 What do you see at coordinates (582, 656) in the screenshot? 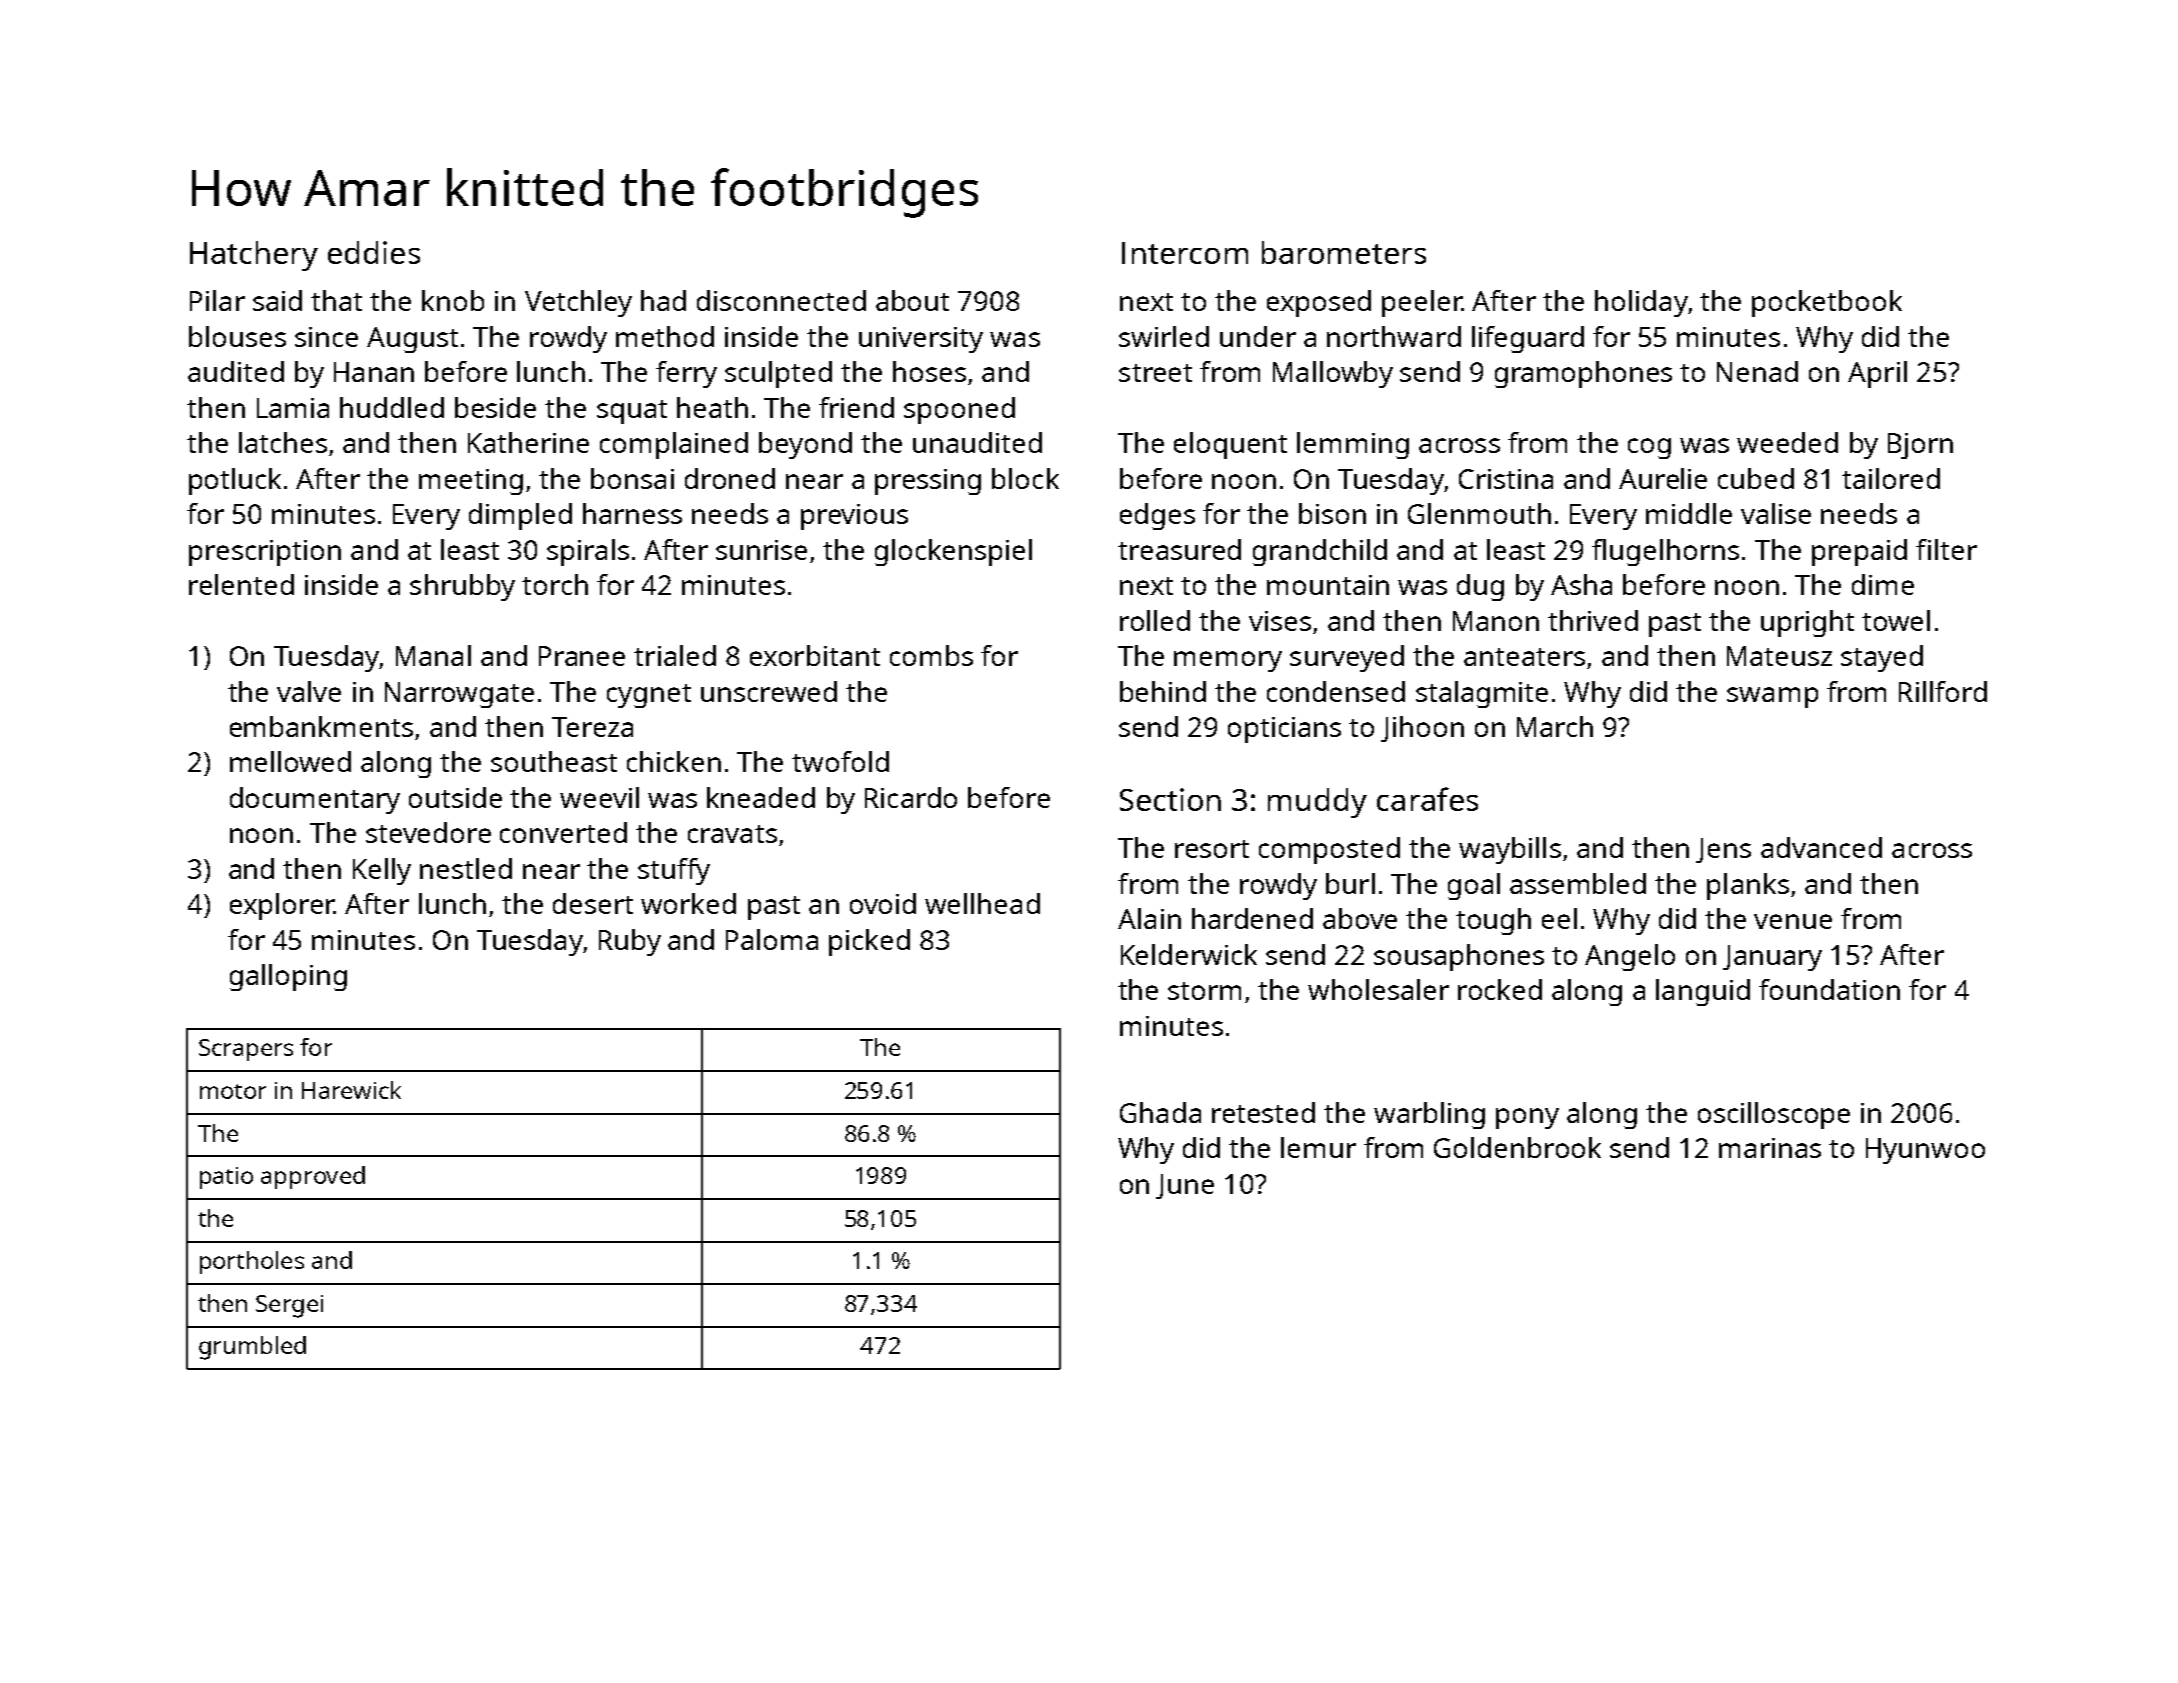
I see `Pranee` at bounding box center [582, 656].
